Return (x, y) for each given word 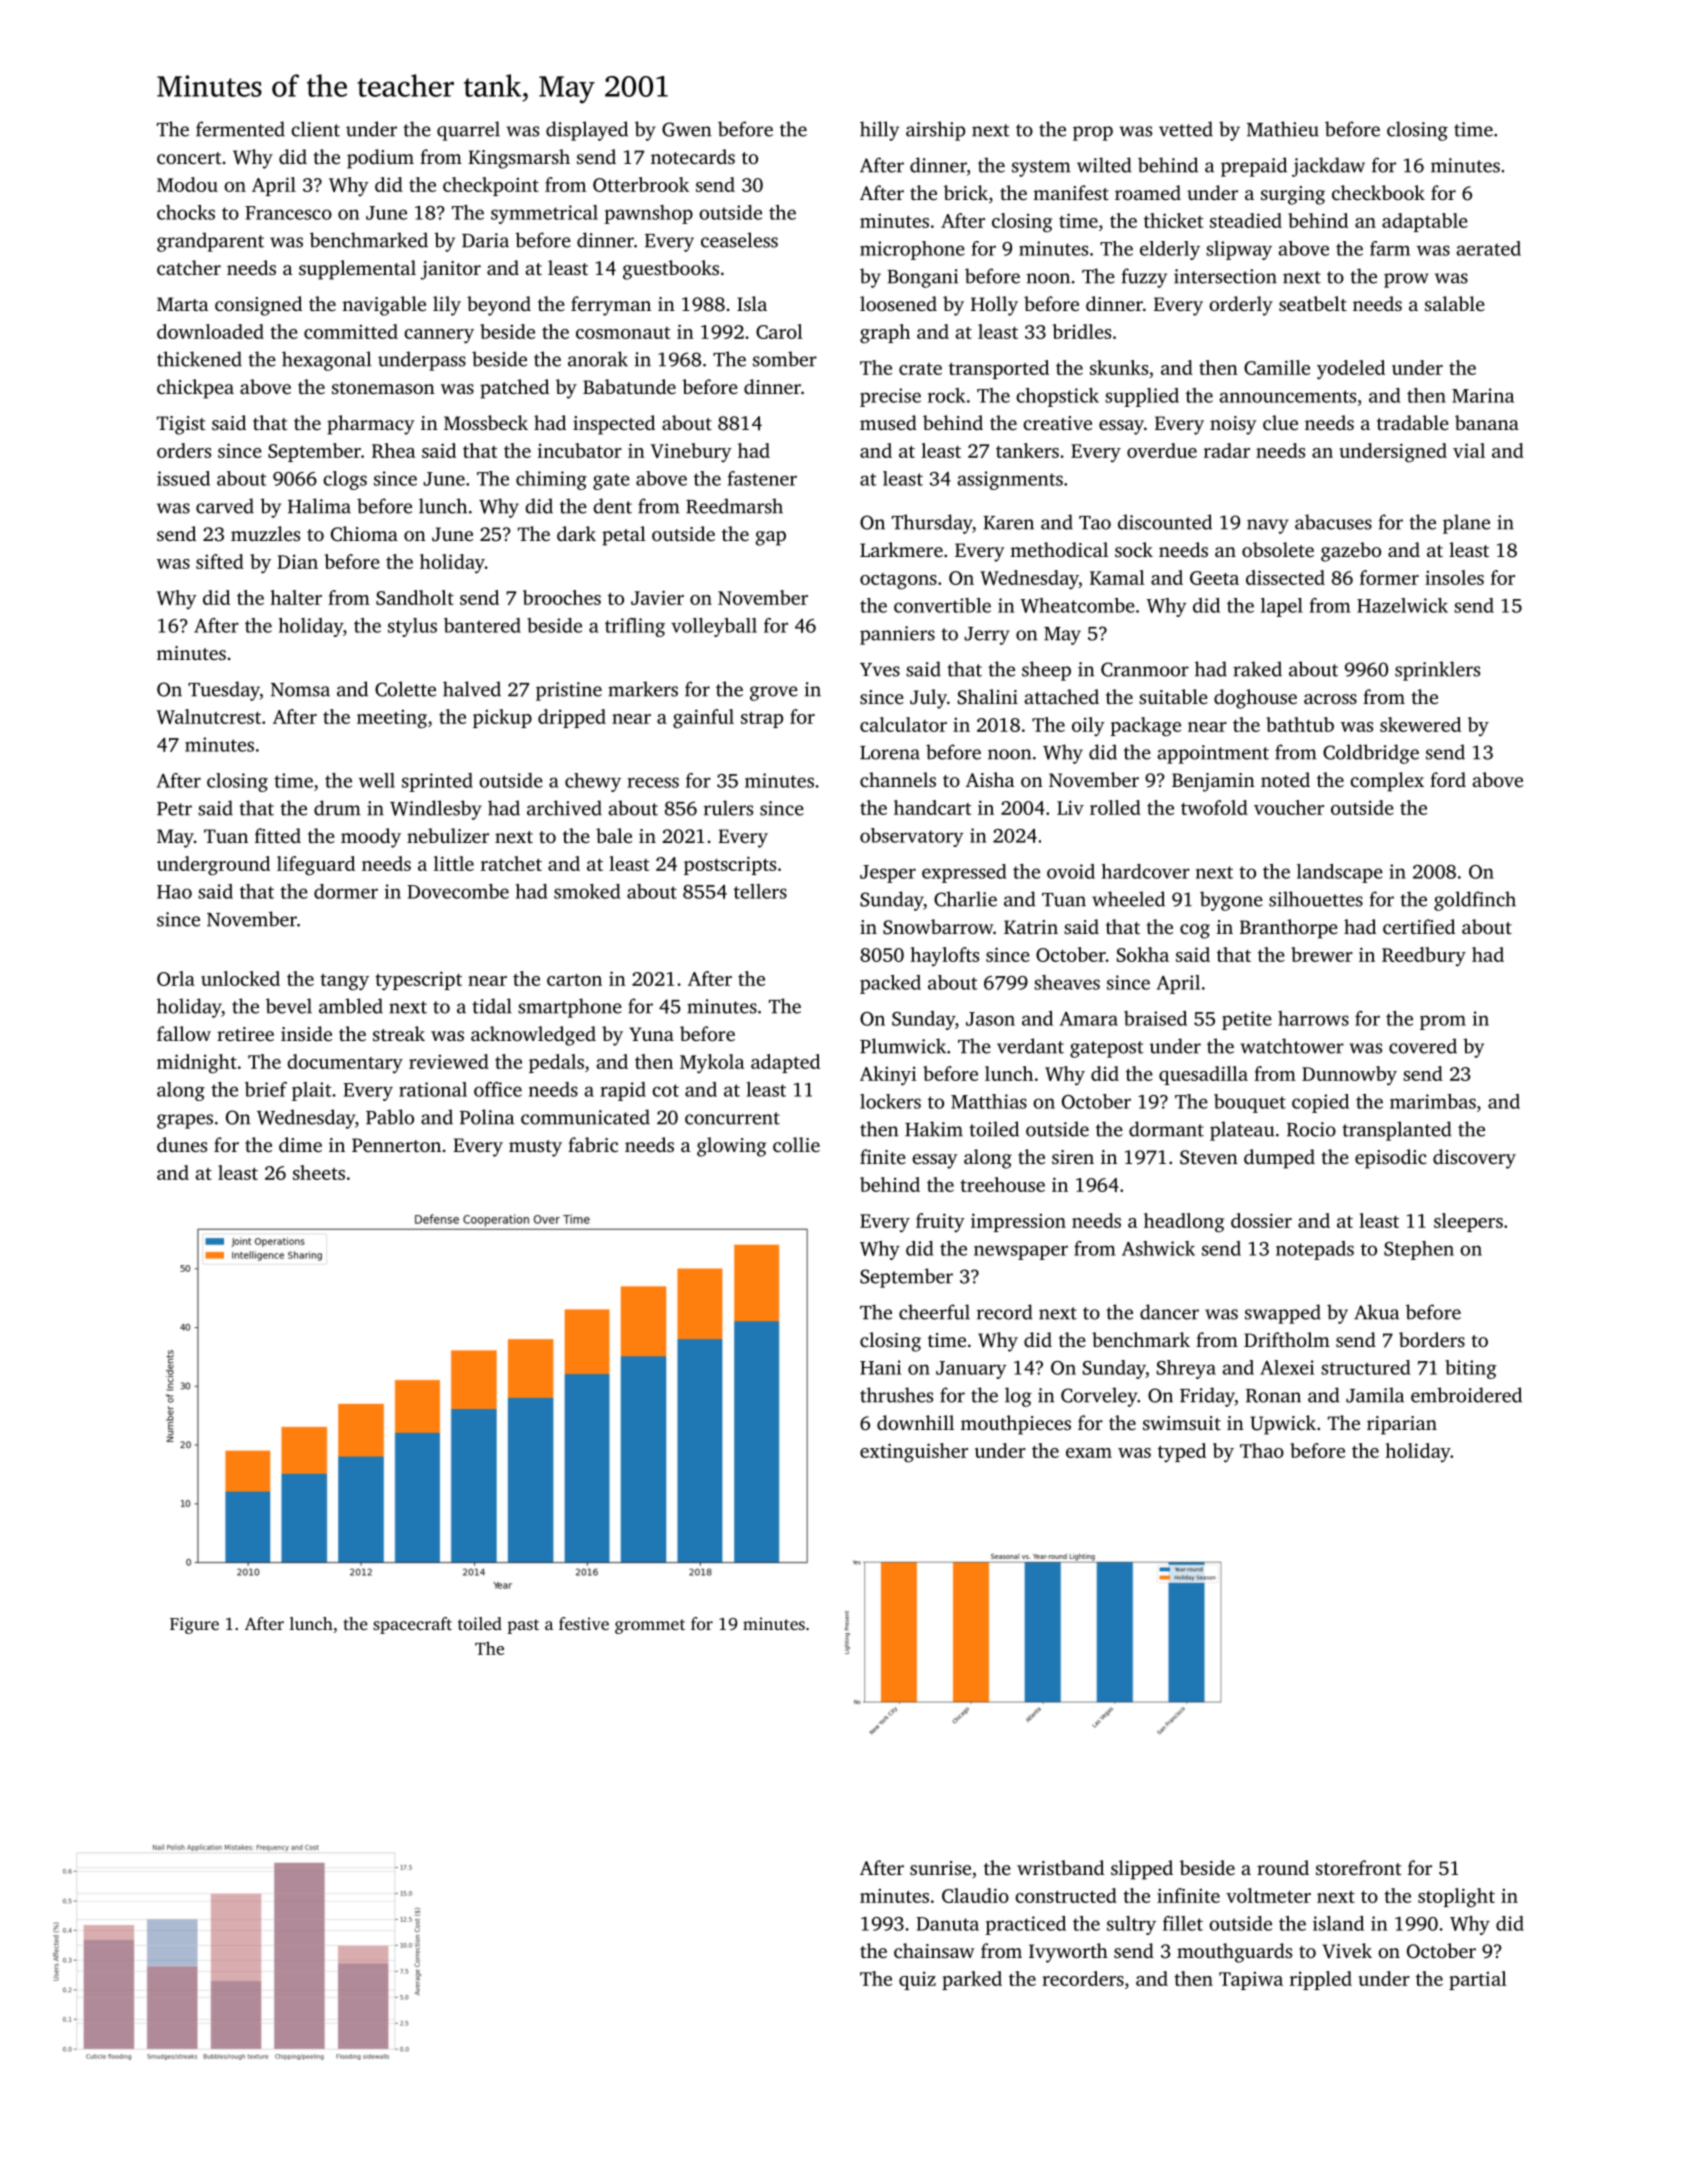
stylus (412, 627)
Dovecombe (458, 891)
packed (890, 984)
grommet (650, 1626)
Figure (194, 1625)
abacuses (1333, 522)
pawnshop (648, 214)
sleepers (1468, 1222)
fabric (593, 1144)
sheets (319, 1172)
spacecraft (412, 1625)
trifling (635, 627)
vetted (1186, 129)
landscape (1340, 873)
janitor (450, 270)
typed (1182, 1452)
